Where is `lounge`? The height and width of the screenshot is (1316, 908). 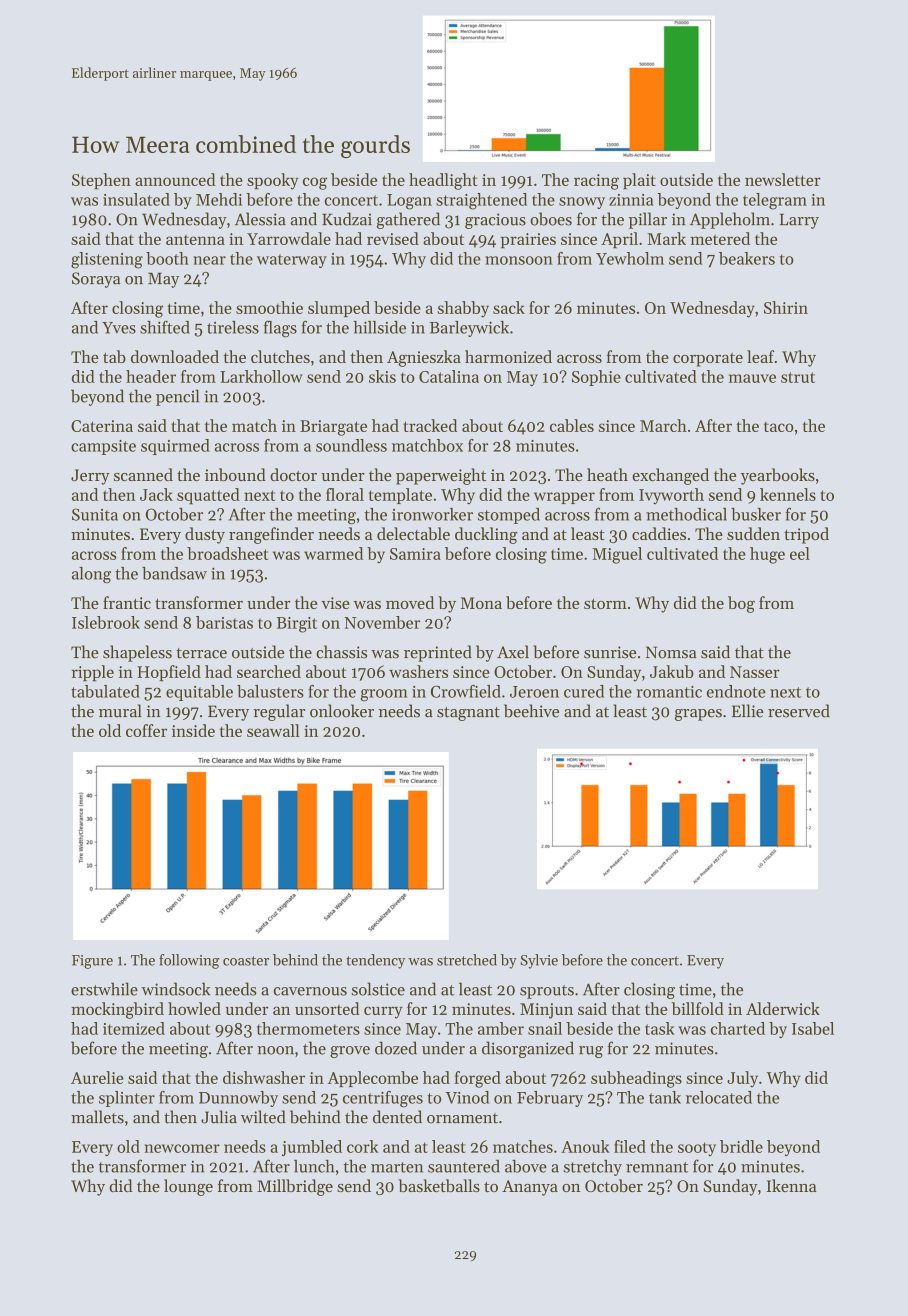
lounge is located at coordinates (188, 1187).
